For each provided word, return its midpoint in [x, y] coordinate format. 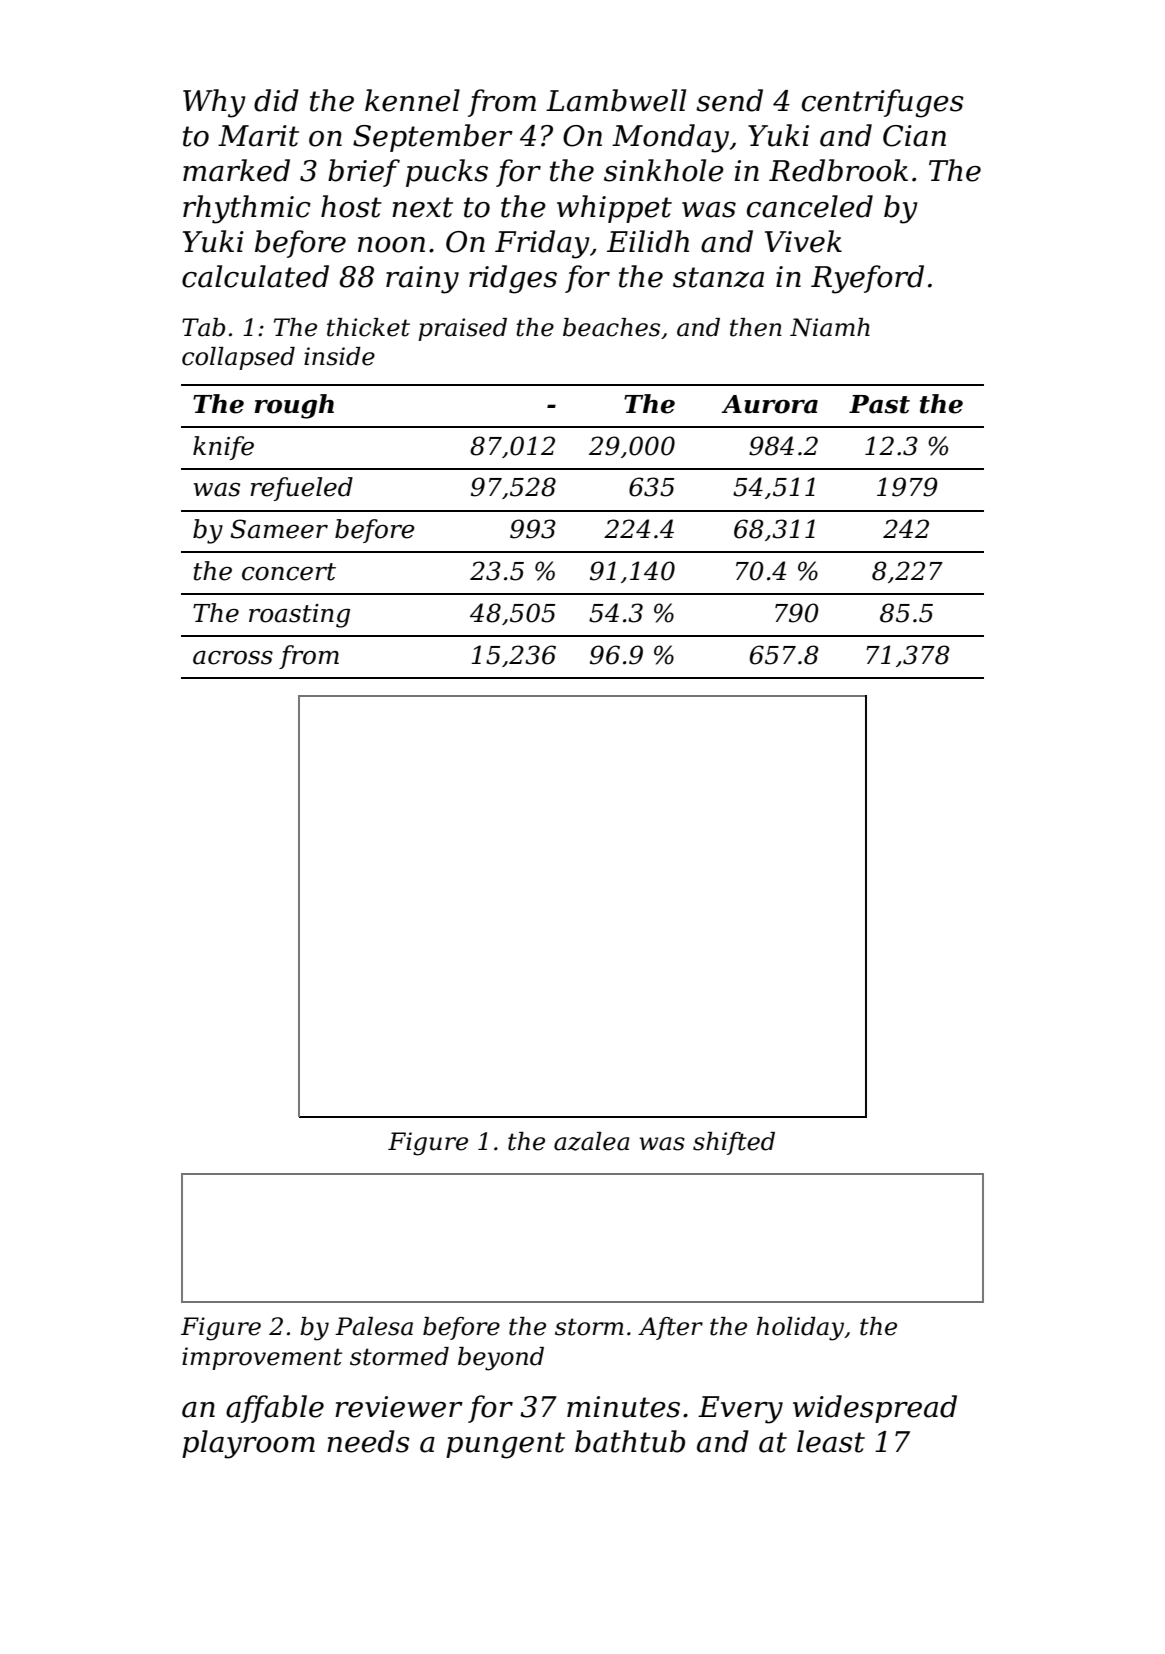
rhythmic [247, 209]
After [670, 1328]
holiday [800, 1329]
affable [275, 1409]
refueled [301, 489]
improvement [262, 1358]
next [422, 207]
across [233, 658]
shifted [734, 1143]
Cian [914, 136]
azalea [591, 1141]
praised [462, 329]
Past [879, 404]
